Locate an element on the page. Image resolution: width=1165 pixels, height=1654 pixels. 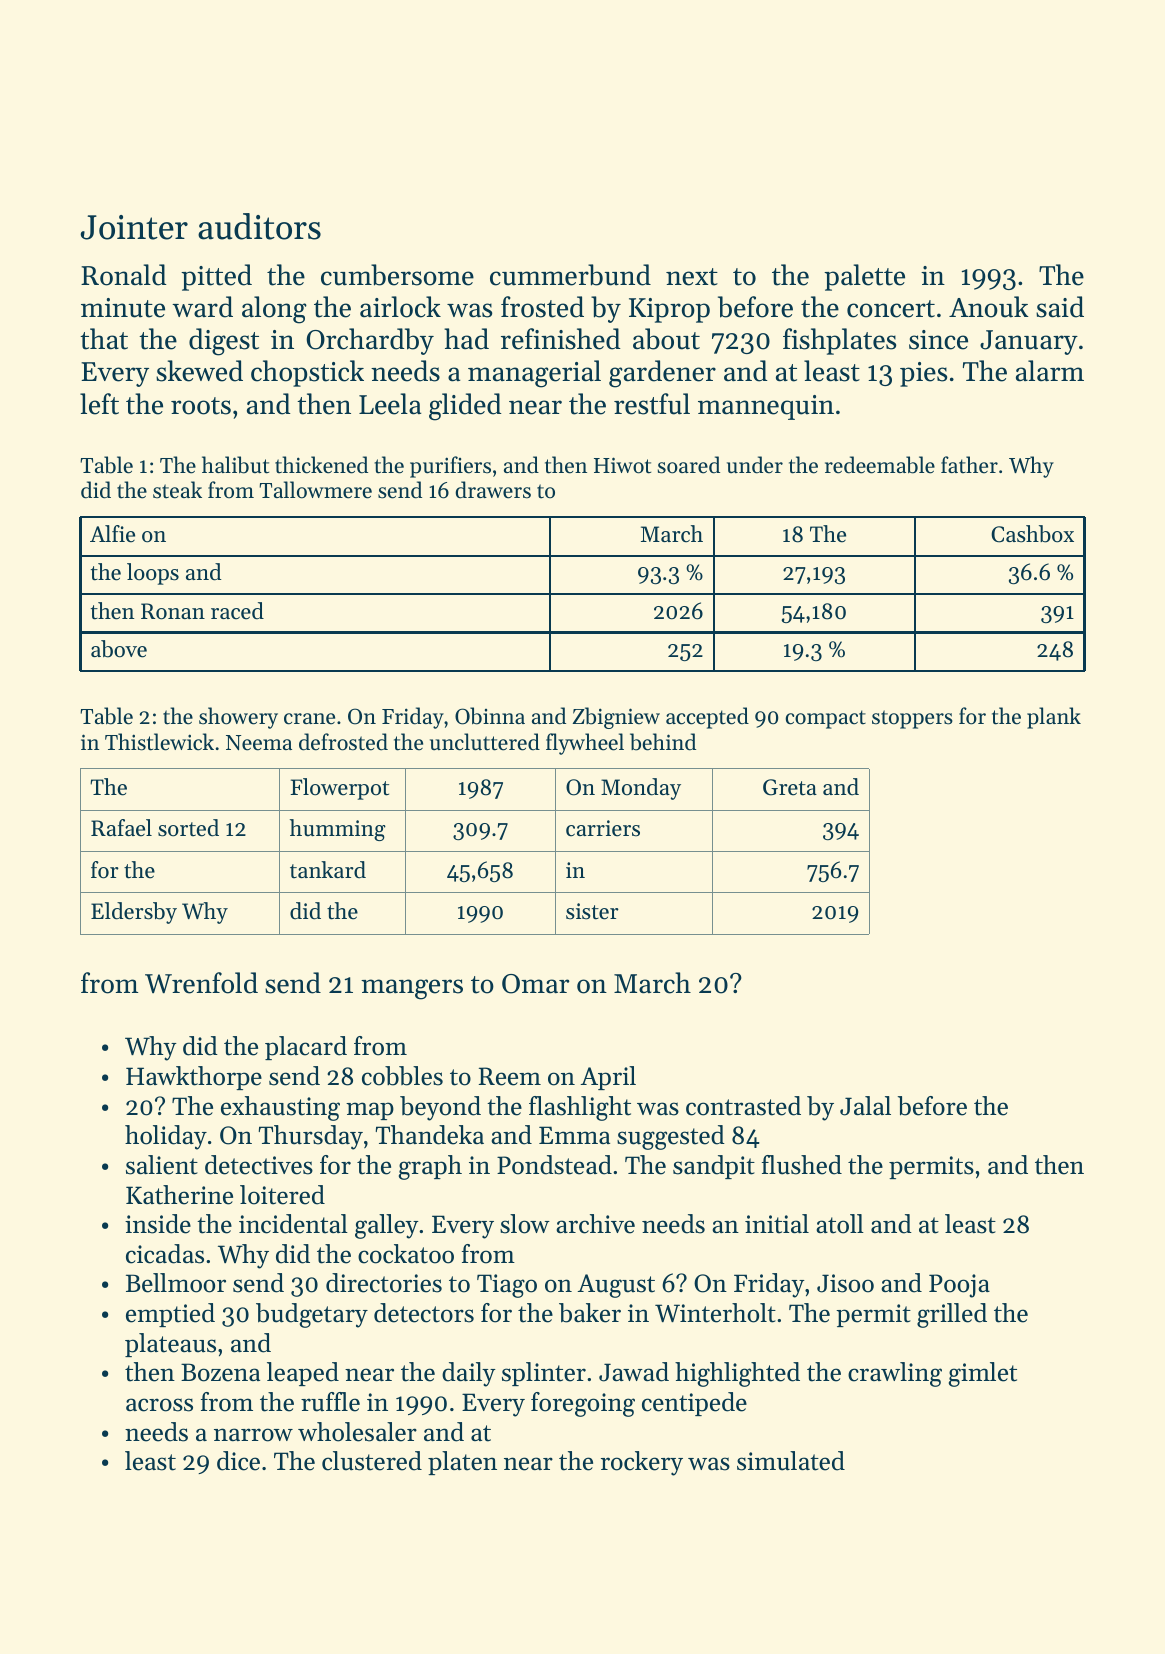
next is located at coordinates (692, 277).
